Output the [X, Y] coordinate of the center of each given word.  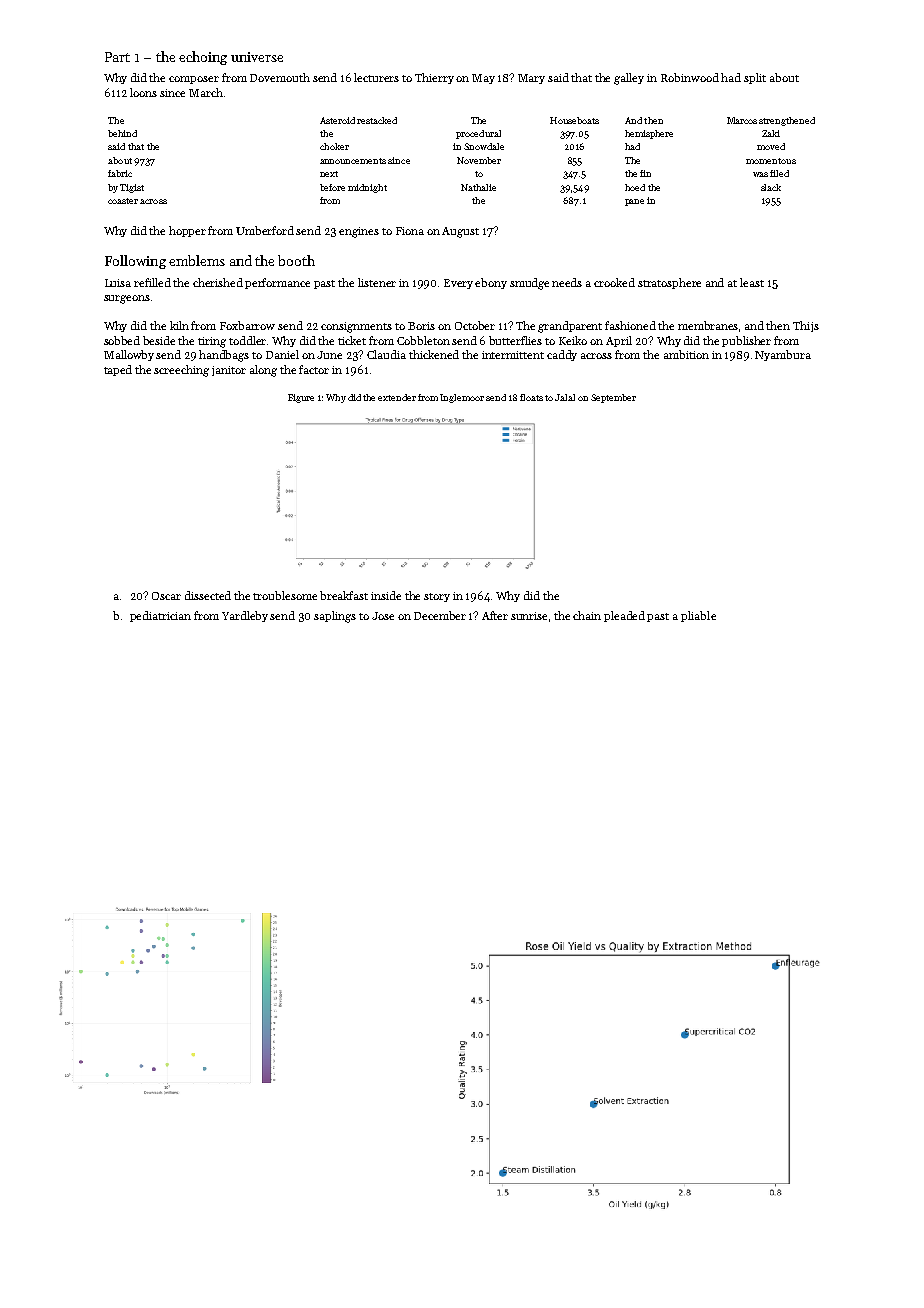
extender [397, 397]
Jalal [565, 397]
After [495, 615]
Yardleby [245, 616]
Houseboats [574, 120]
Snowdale [484, 146]
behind [122, 133]
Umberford [265, 230]
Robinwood [690, 77]
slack [771, 187]
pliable [698, 616]
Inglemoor [462, 398]
